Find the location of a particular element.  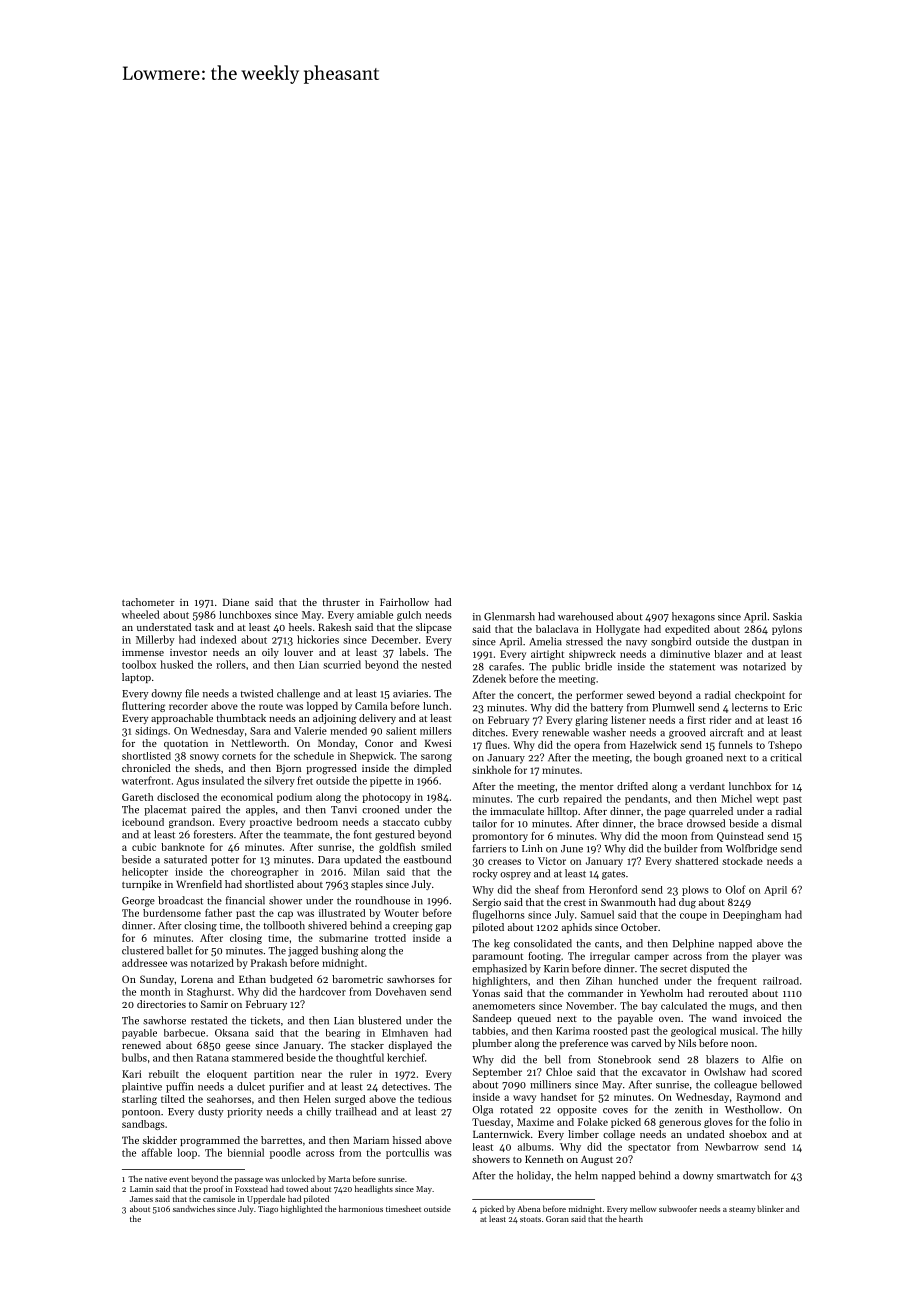

scurried is located at coordinates (342, 664).
